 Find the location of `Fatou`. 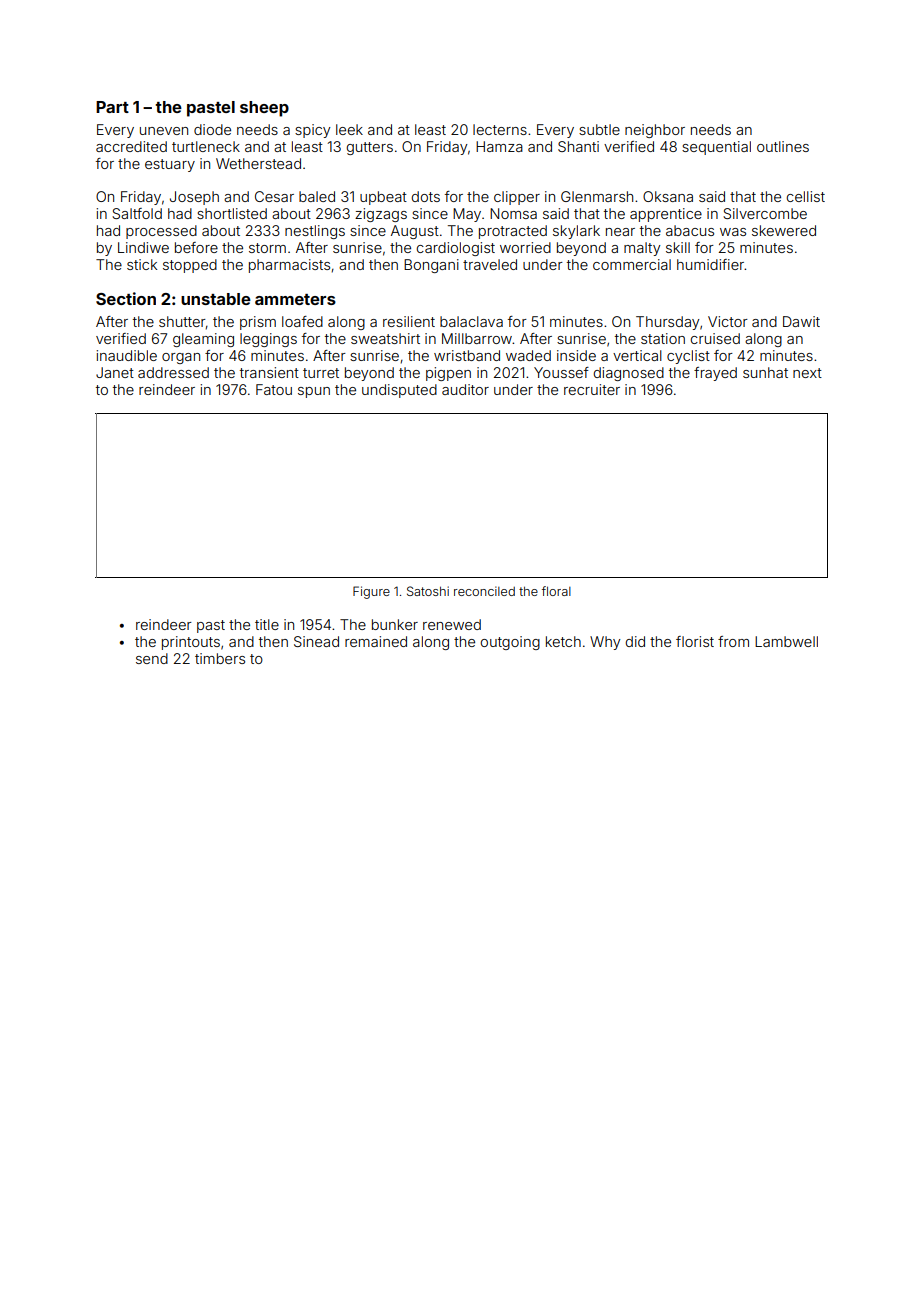

Fatou is located at coordinates (274, 389).
